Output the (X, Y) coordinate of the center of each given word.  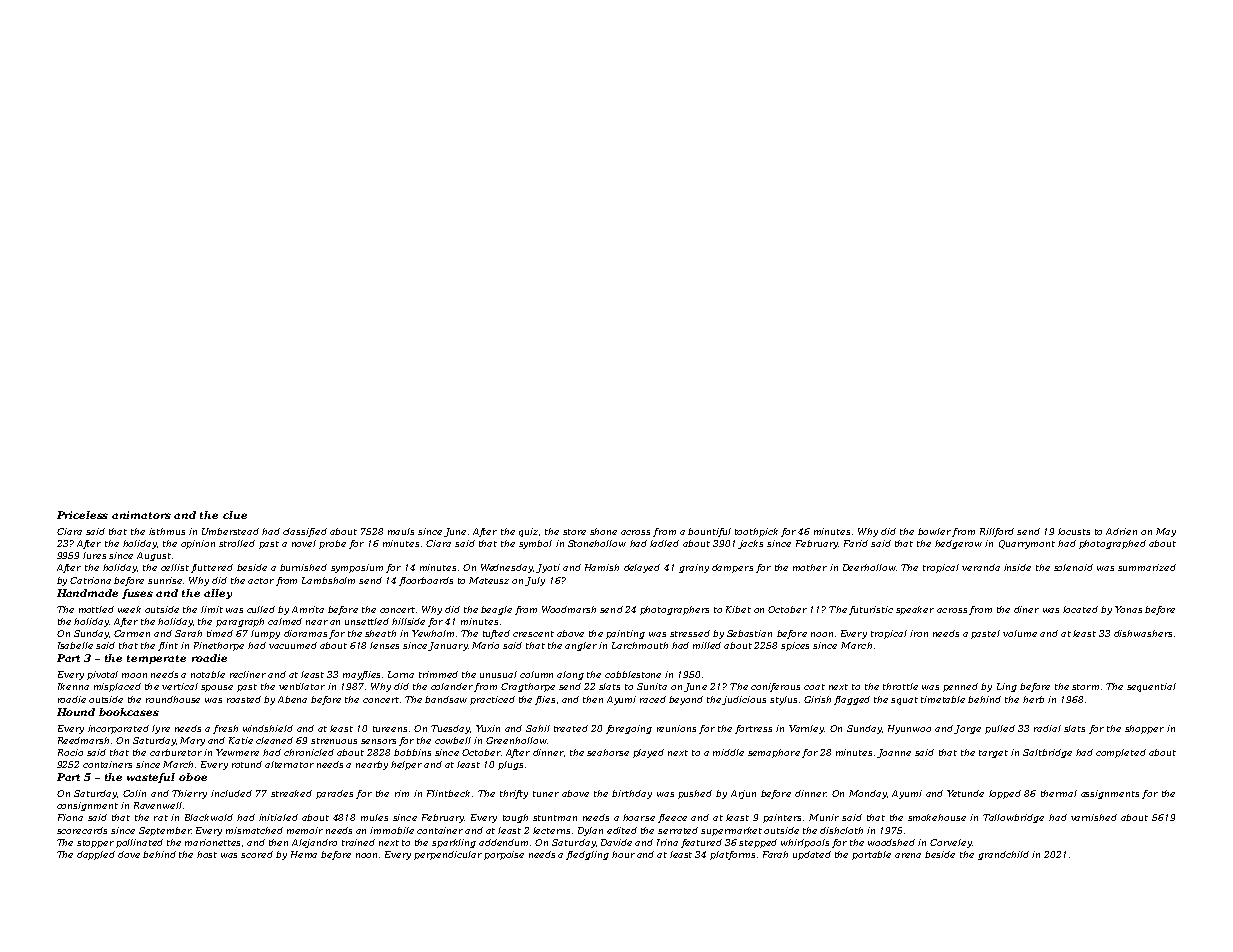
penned (960, 687)
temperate (156, 659)
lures (94, 555)
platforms (732, 855)
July (535, 581)
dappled (96, 855)
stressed (690, 633)
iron (919, 633)
